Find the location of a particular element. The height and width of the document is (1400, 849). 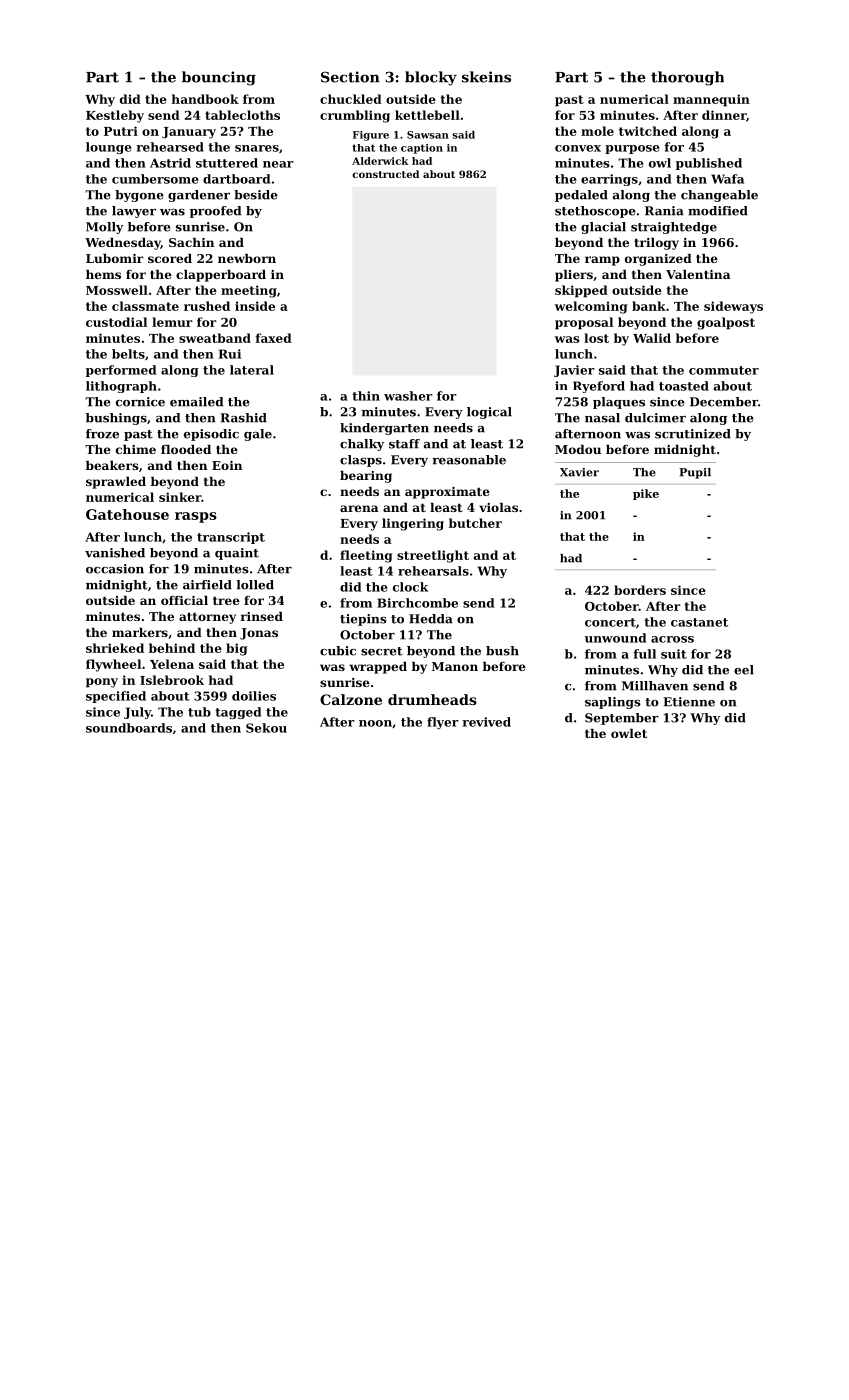

concert is located at coordinates (610, 622).
